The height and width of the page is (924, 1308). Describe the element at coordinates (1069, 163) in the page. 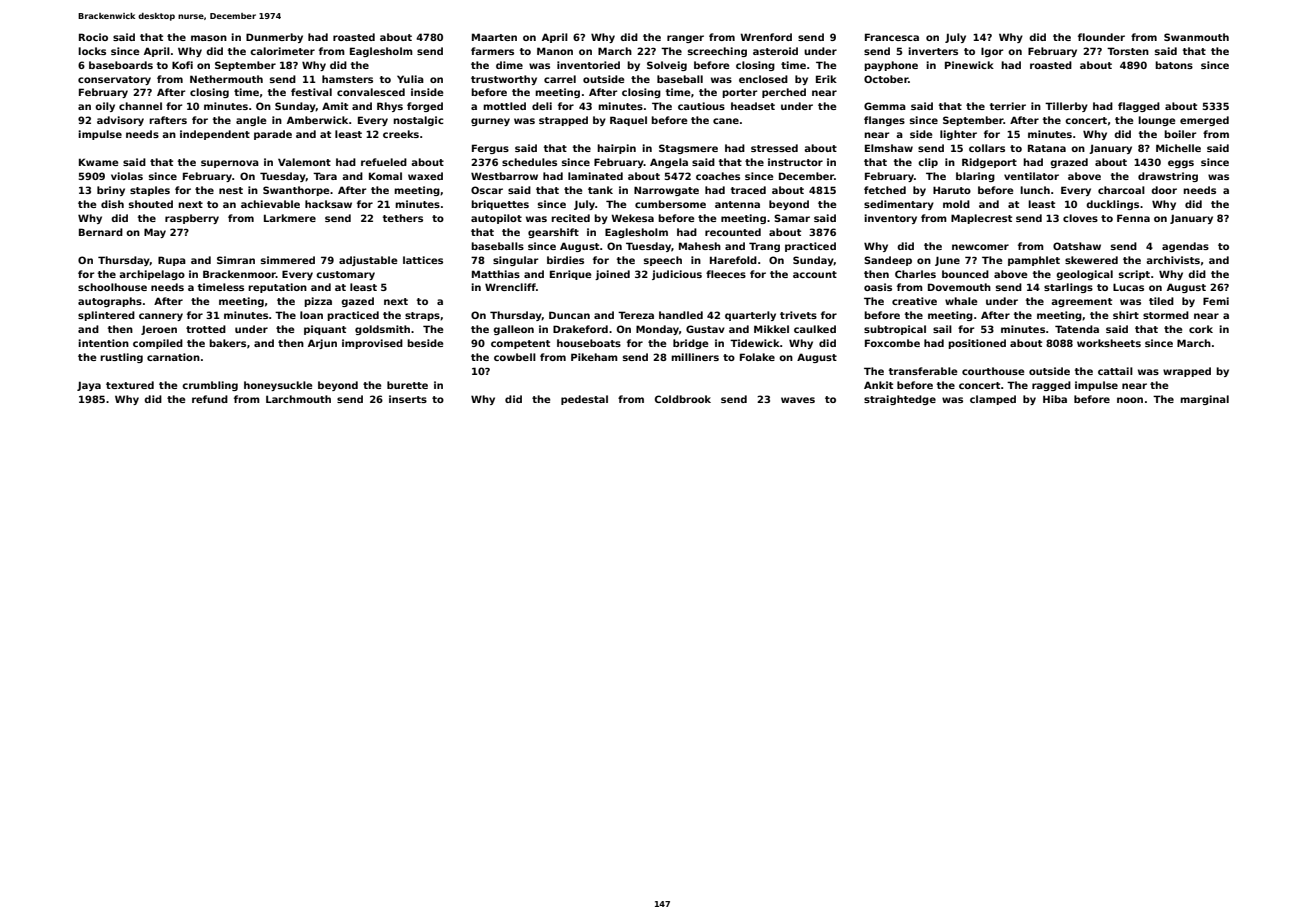

I see `grazed` at that location.
